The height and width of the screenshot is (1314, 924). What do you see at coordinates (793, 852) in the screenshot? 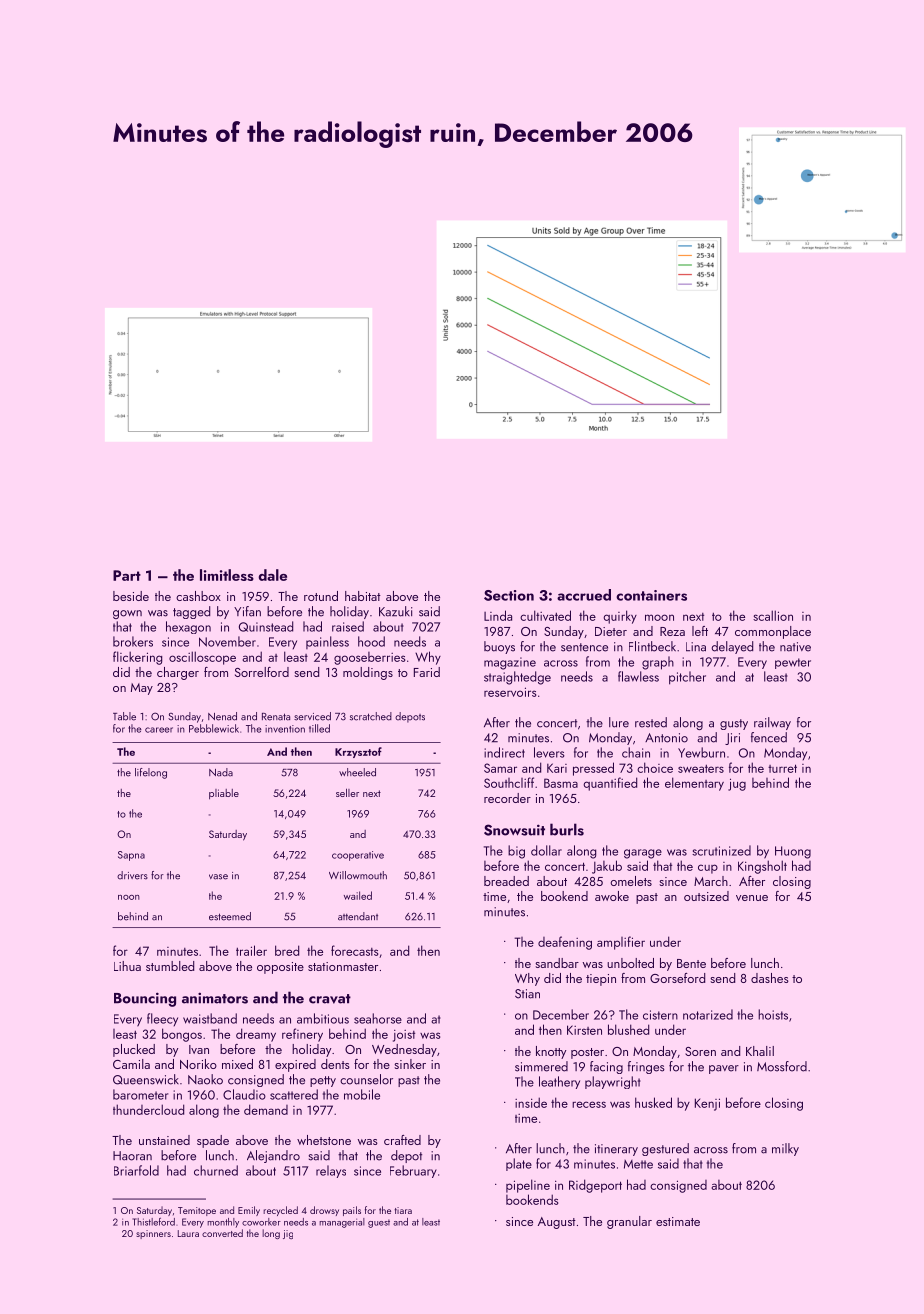
I see `Huong` at bounding box center [793, 852].
